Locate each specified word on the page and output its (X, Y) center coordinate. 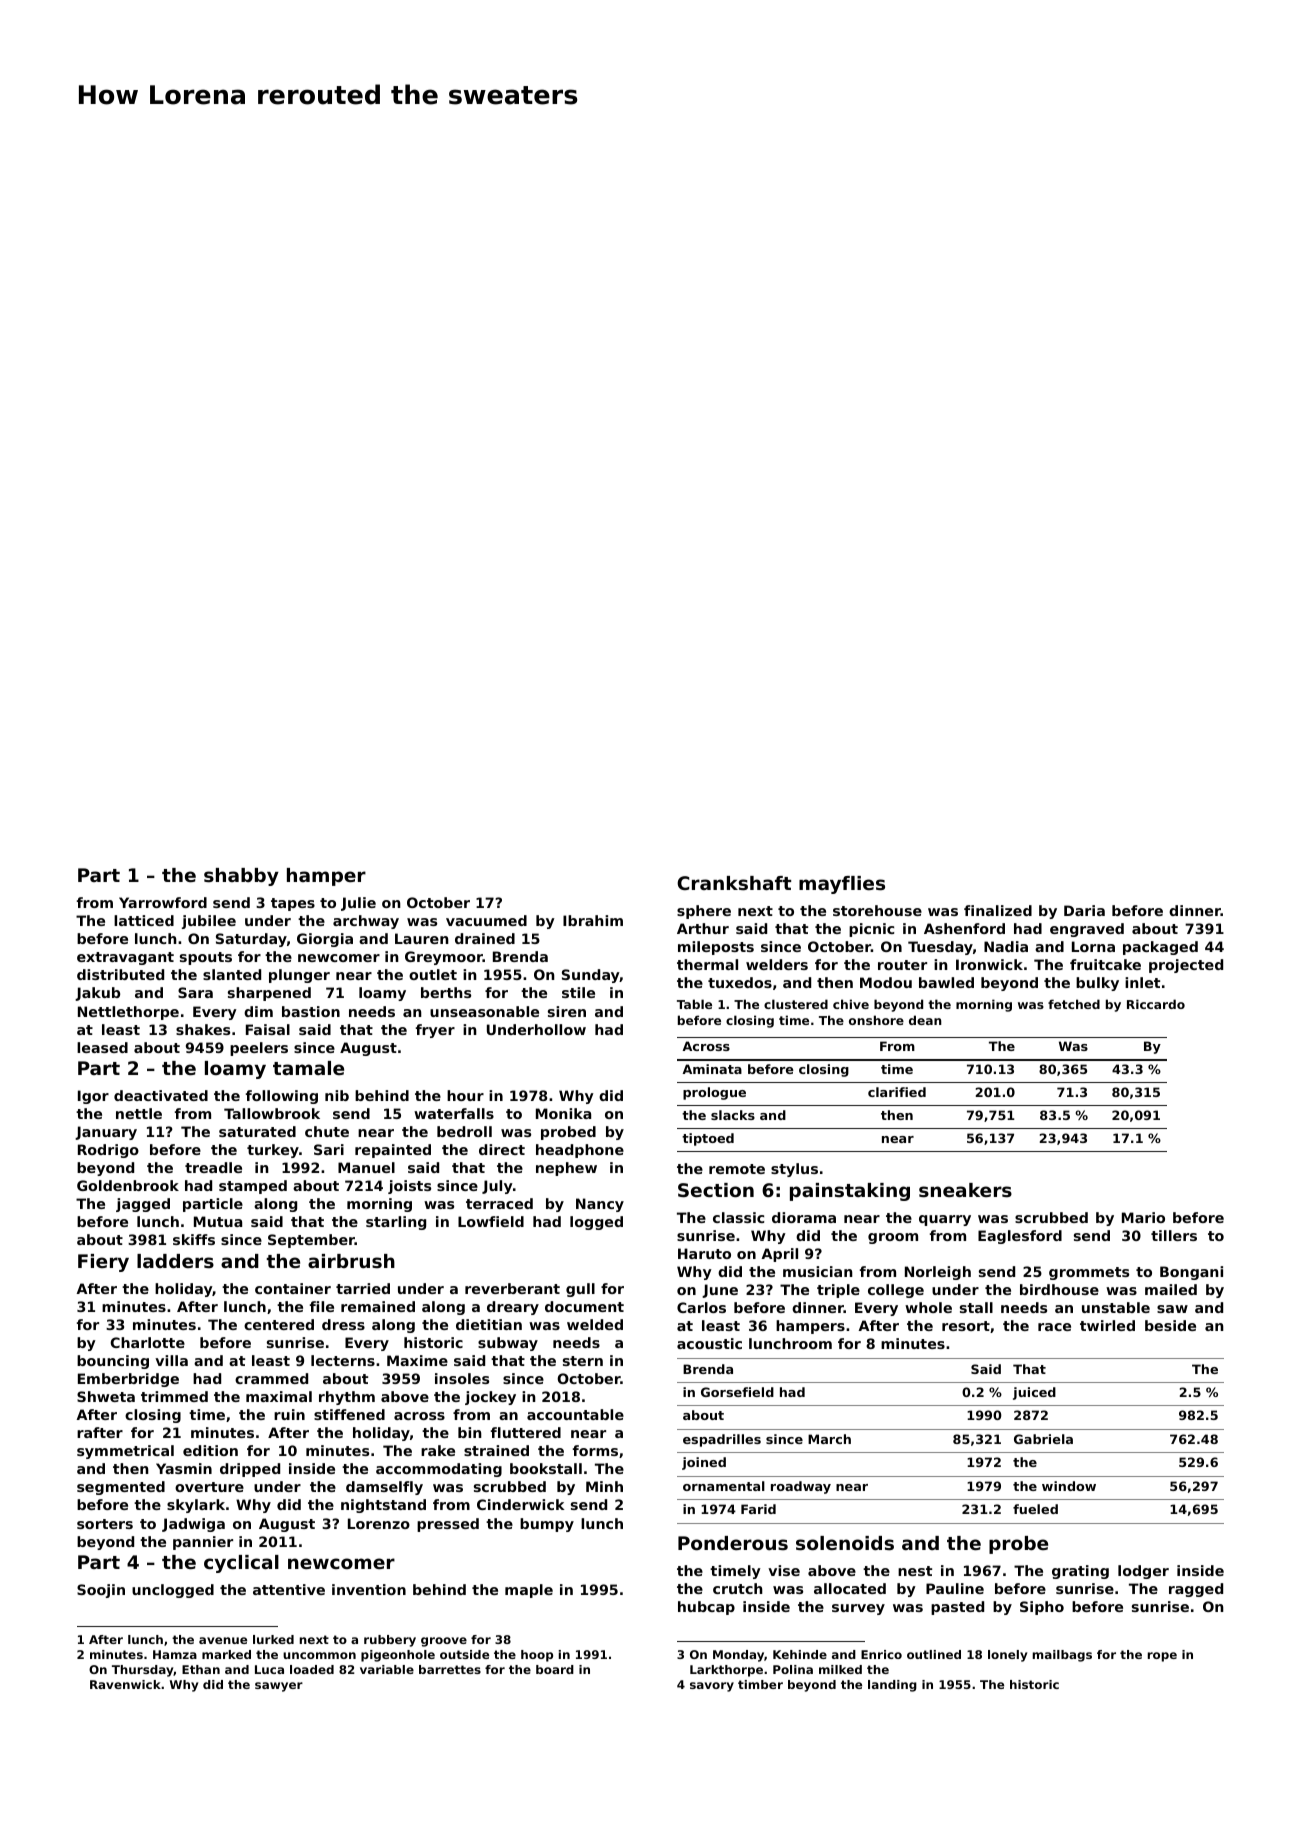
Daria (1084, 910)
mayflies (842, 885)
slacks (733, 1115)
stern (583, 1361)
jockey (490, 1398)
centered (279, 1324)
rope (1162, 1657)
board (555, 1669)
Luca (269, 1669)
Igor (93, 1097)
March (829, 1439)
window (1069, 1486)
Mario (1143, 1217)
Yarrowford (163, 902)
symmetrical (125, 1452)
